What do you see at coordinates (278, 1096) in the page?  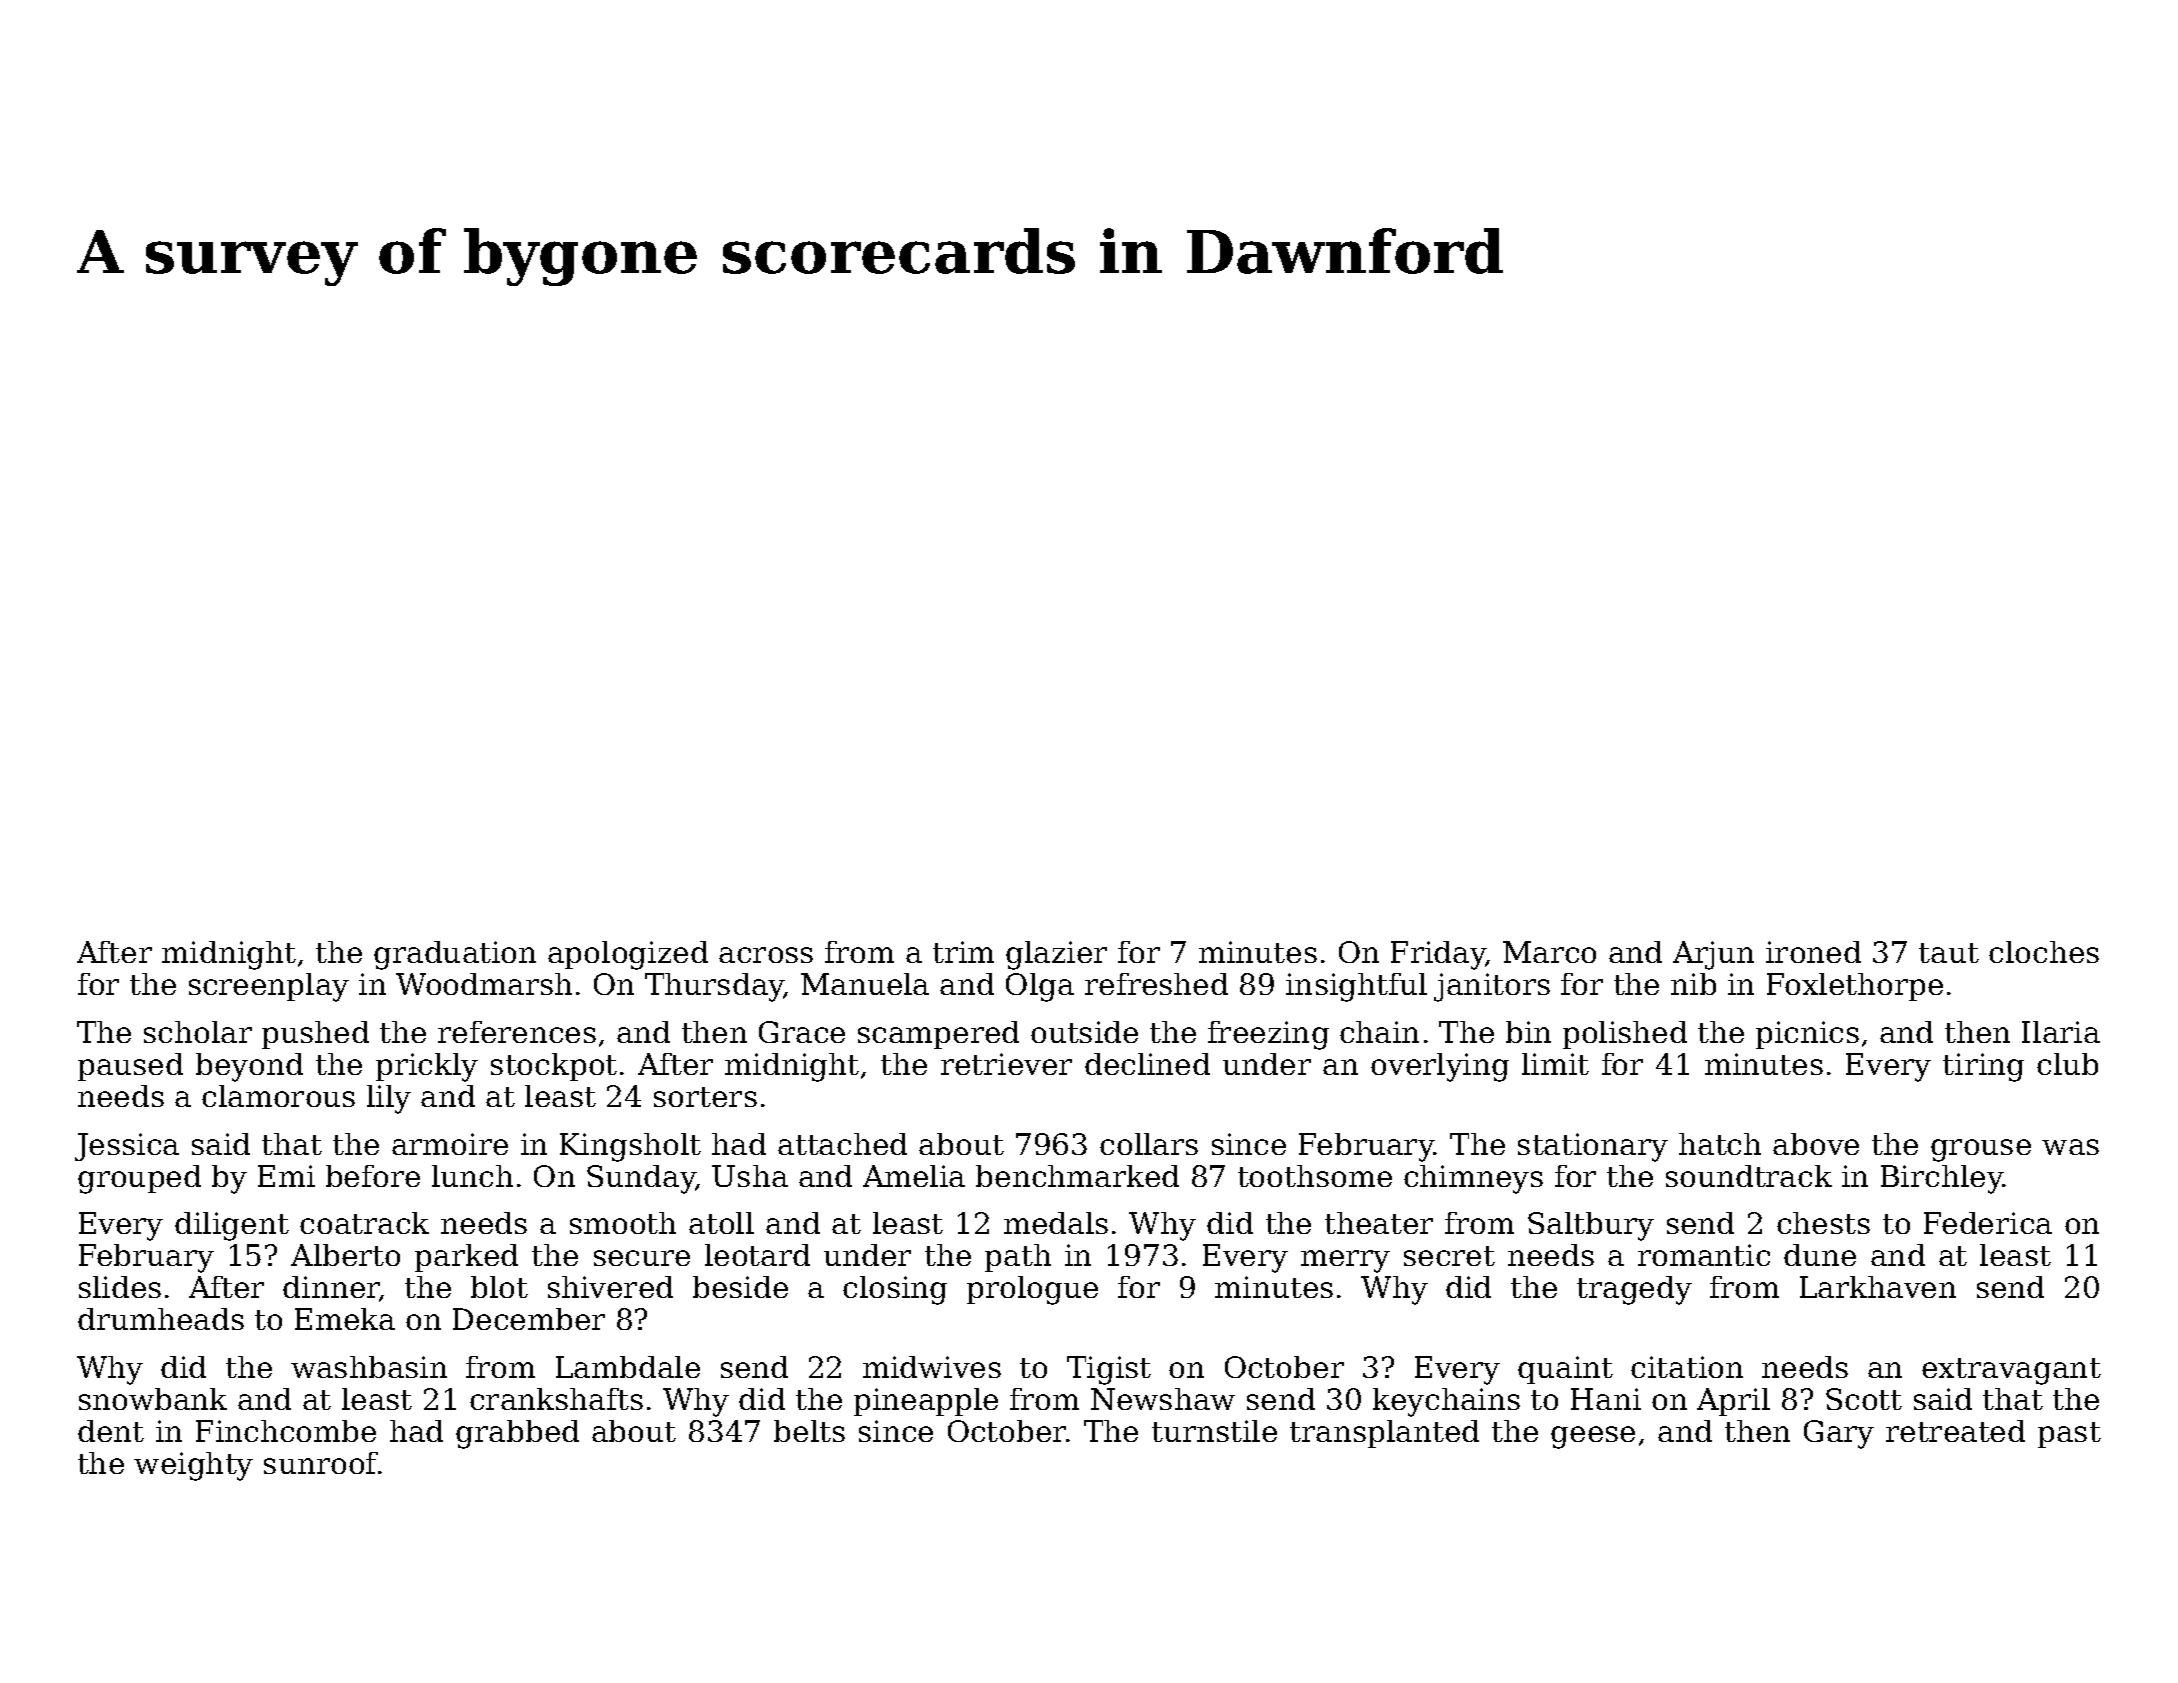 I see `clamorous` at bounding box center [278, 1096].
